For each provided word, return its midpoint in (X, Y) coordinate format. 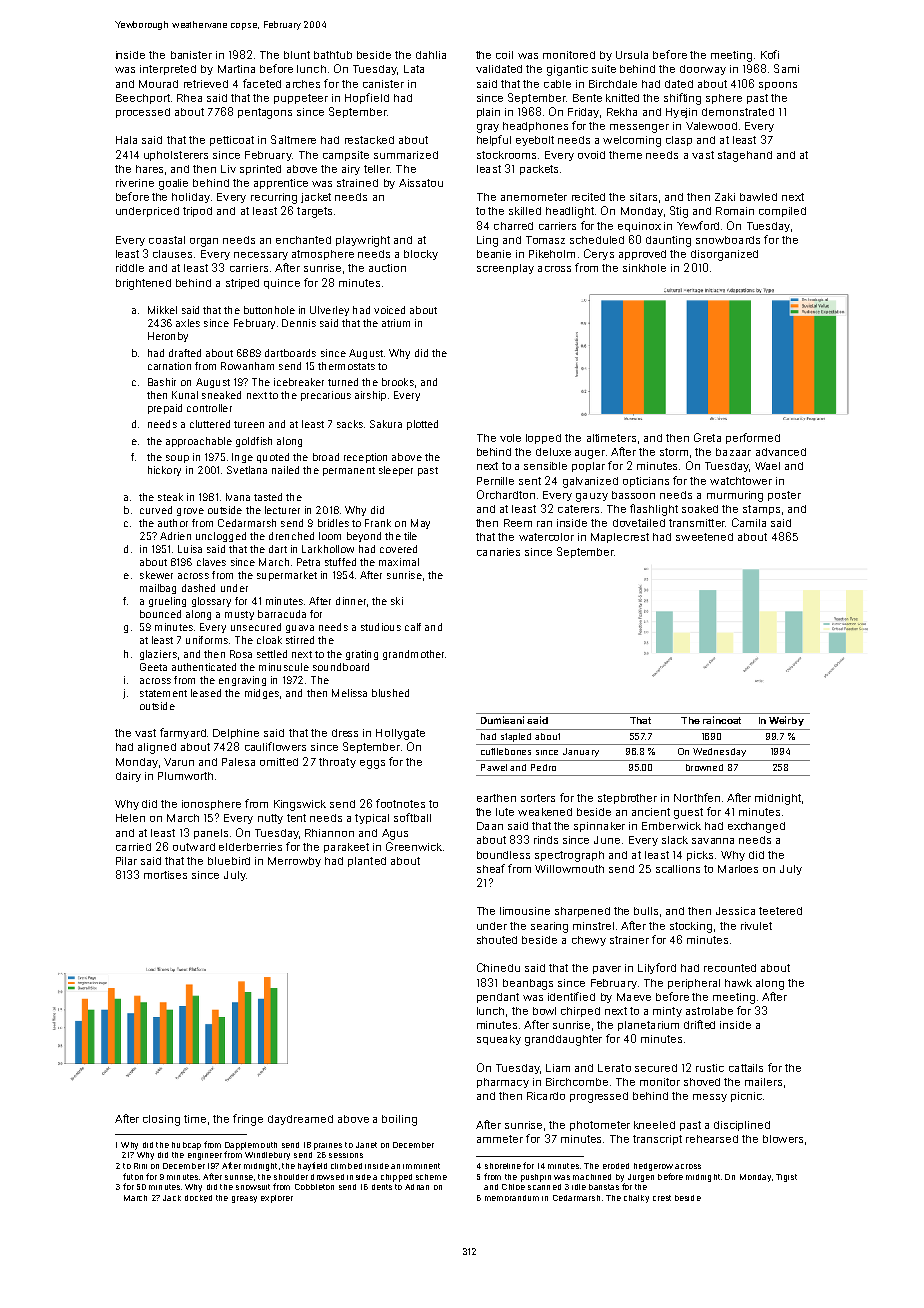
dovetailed (639, 523)
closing (161, 1120)
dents (382, 1187)
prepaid (165, 409)
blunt (297, 55)
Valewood (711, 126)
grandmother (413, 655)
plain (488, 113)
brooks (398, 382)
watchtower (741, 481)
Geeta (153, 667)
